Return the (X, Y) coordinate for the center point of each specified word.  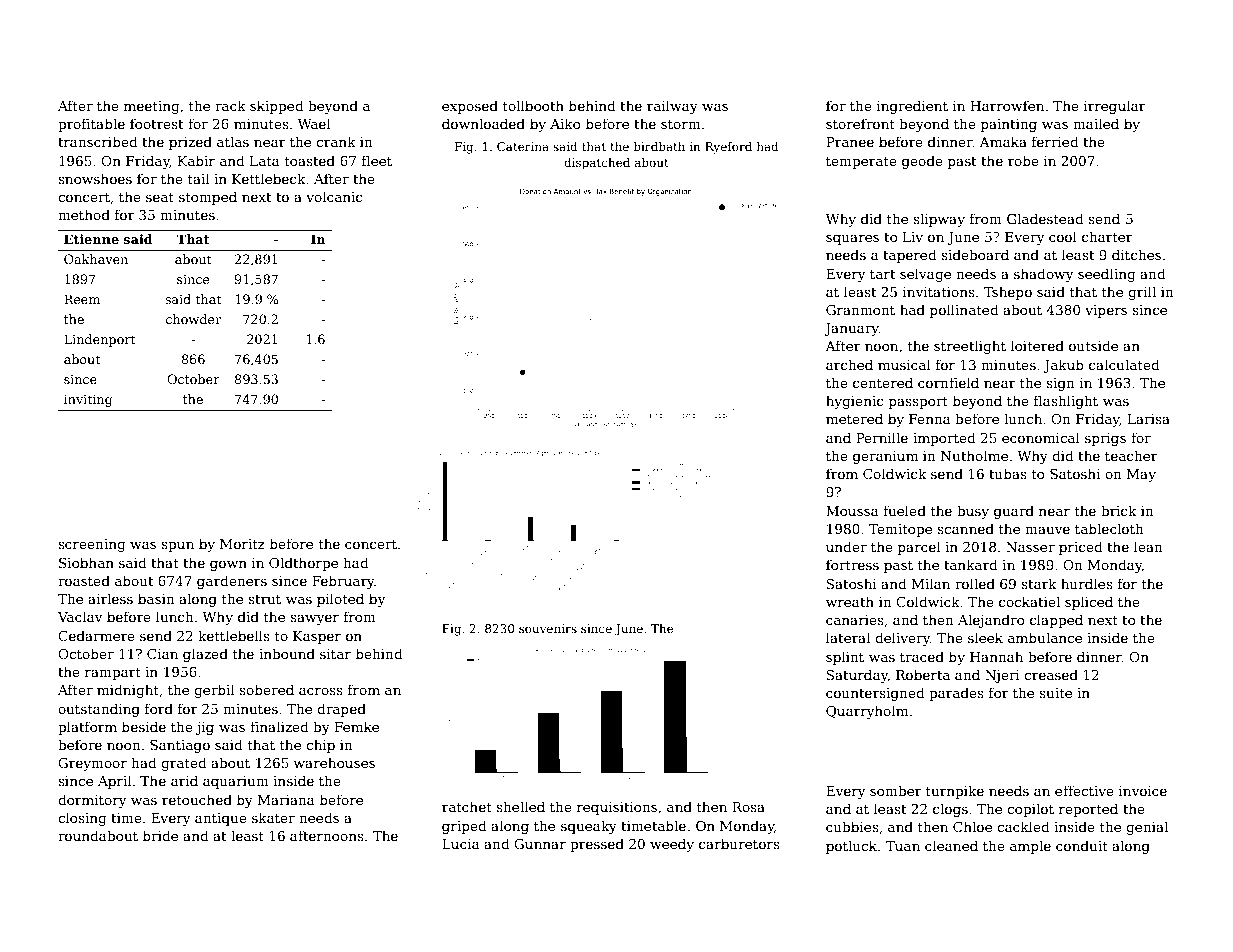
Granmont (860, 310)
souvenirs (548, 628)
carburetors (739, 843)
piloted (340, 600)
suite (1055, 693)
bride (160, 835)
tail (198, 178)
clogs (950, 810)
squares (852, 240)
